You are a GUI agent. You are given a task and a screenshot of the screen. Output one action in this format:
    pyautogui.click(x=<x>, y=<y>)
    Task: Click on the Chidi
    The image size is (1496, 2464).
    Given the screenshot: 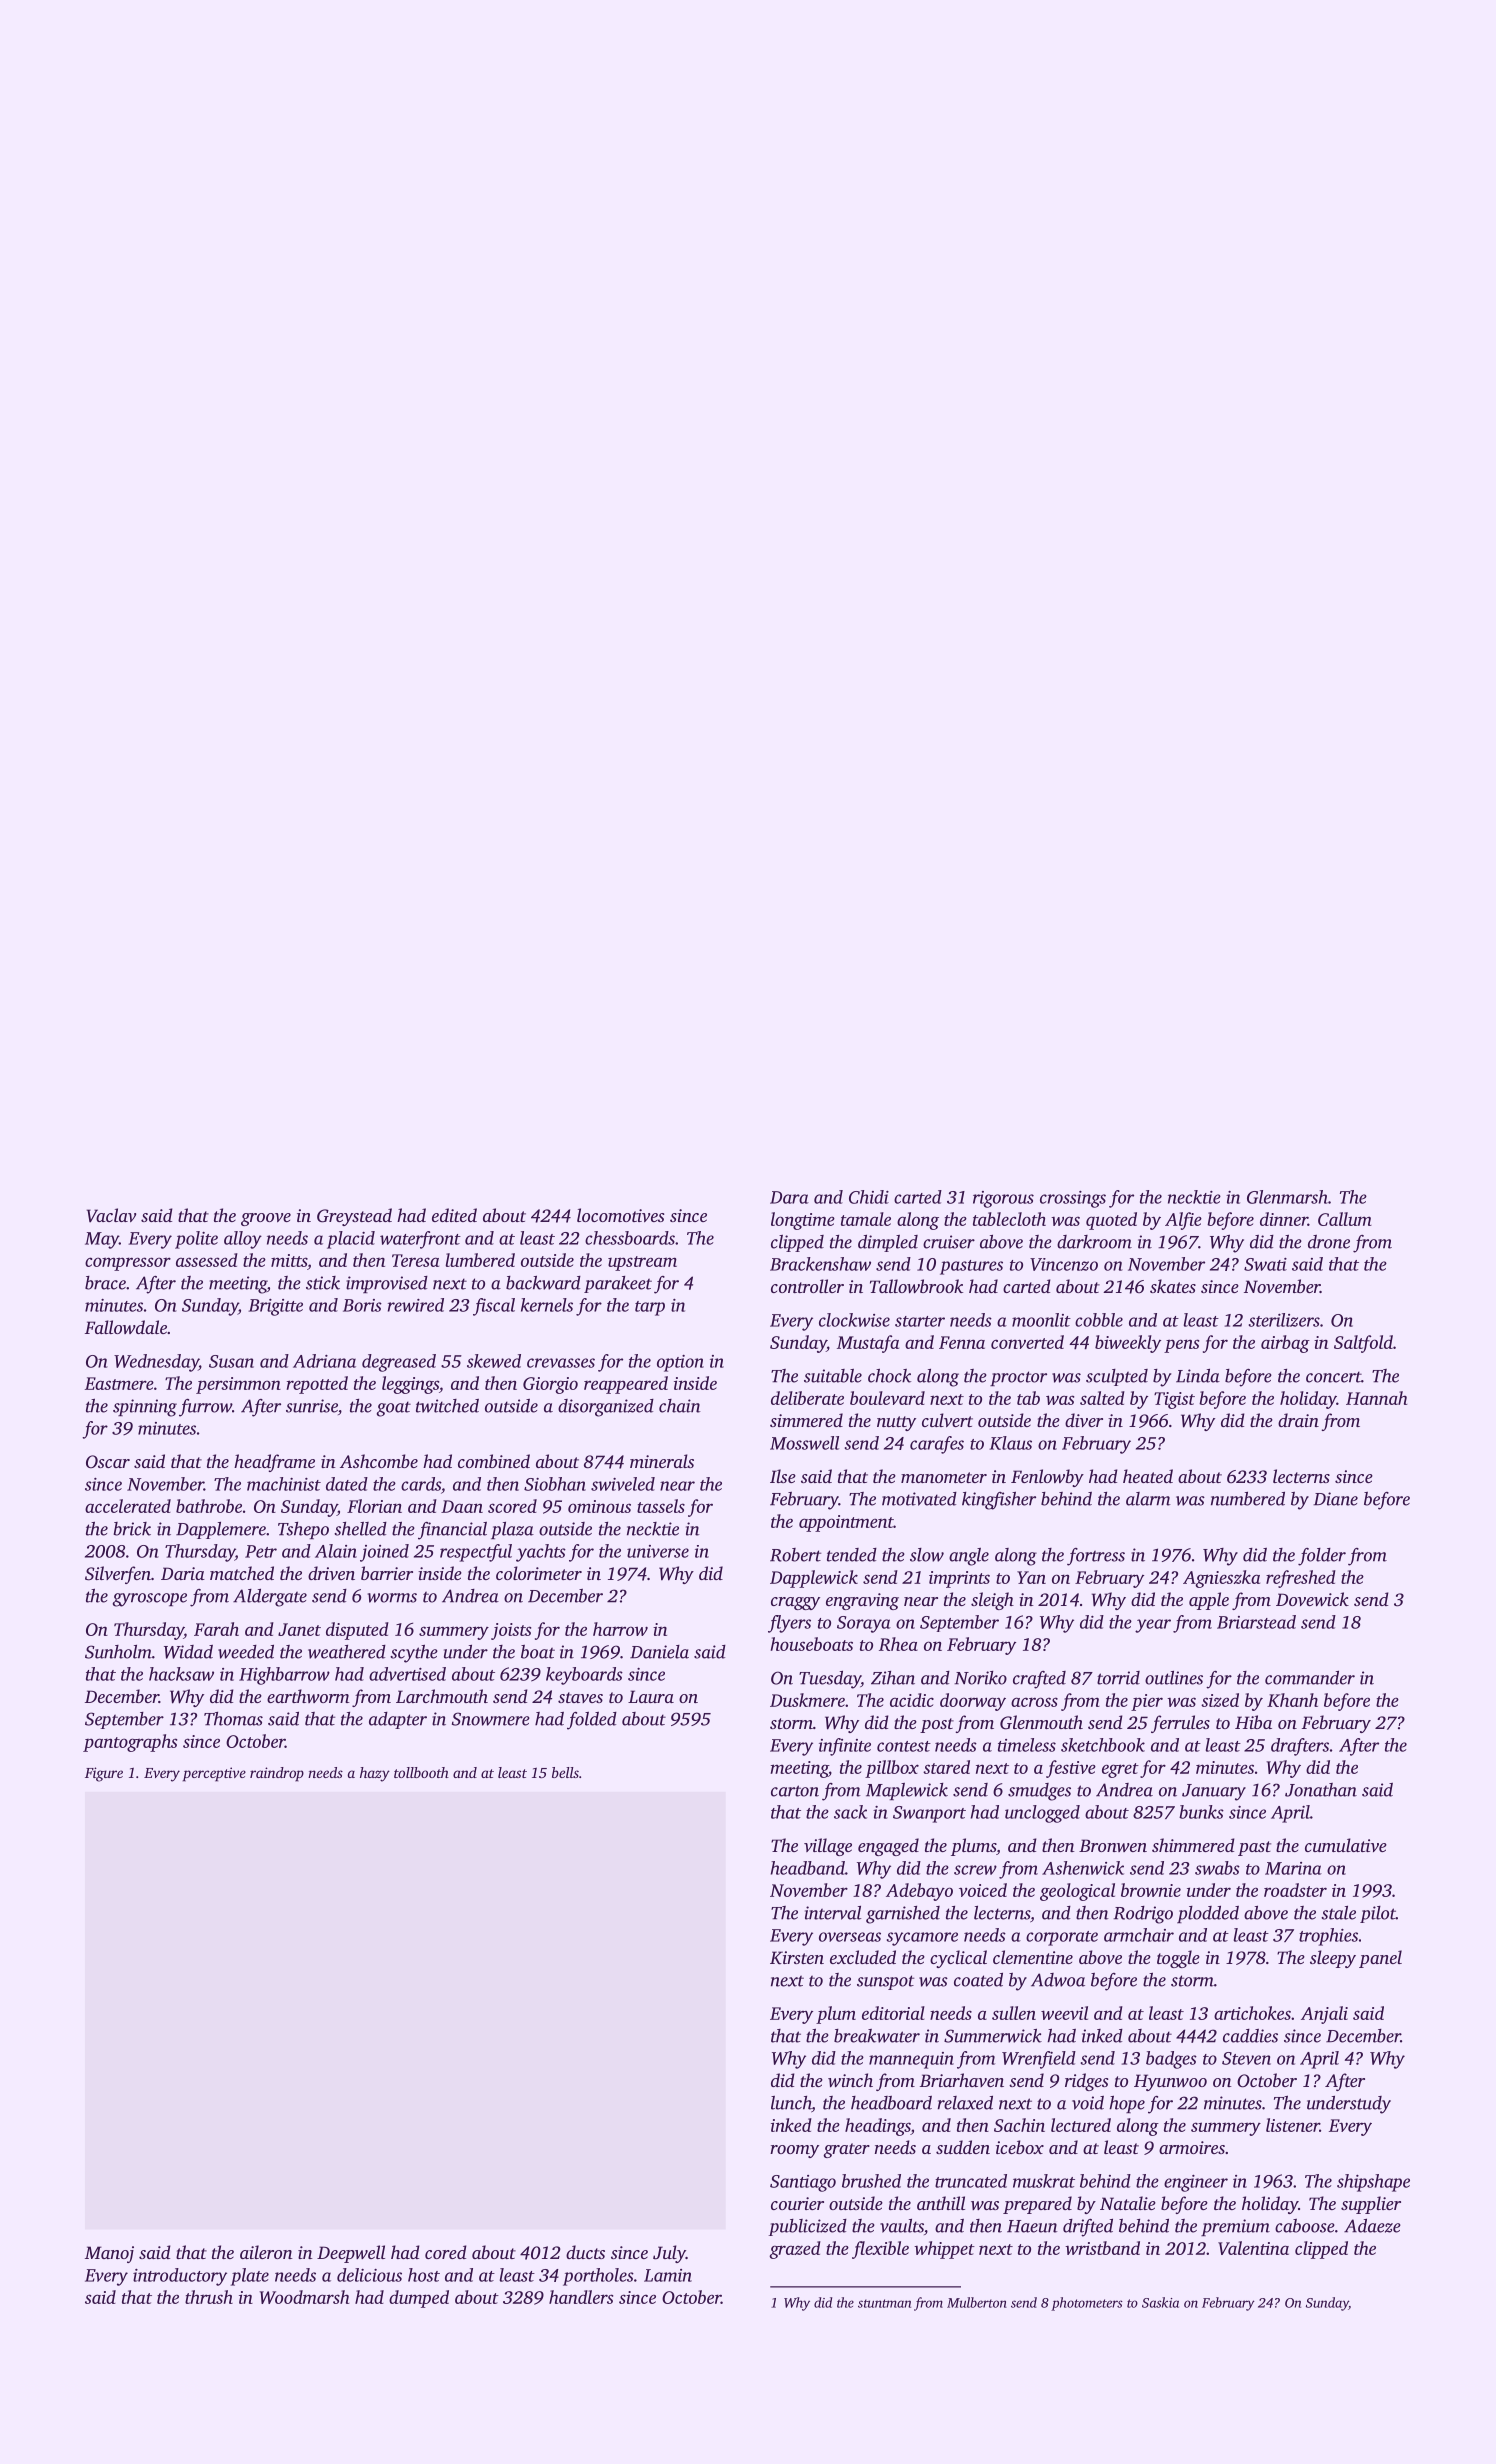 What is the action you would take?
    pyautogui.click(x=869, y=1197)
